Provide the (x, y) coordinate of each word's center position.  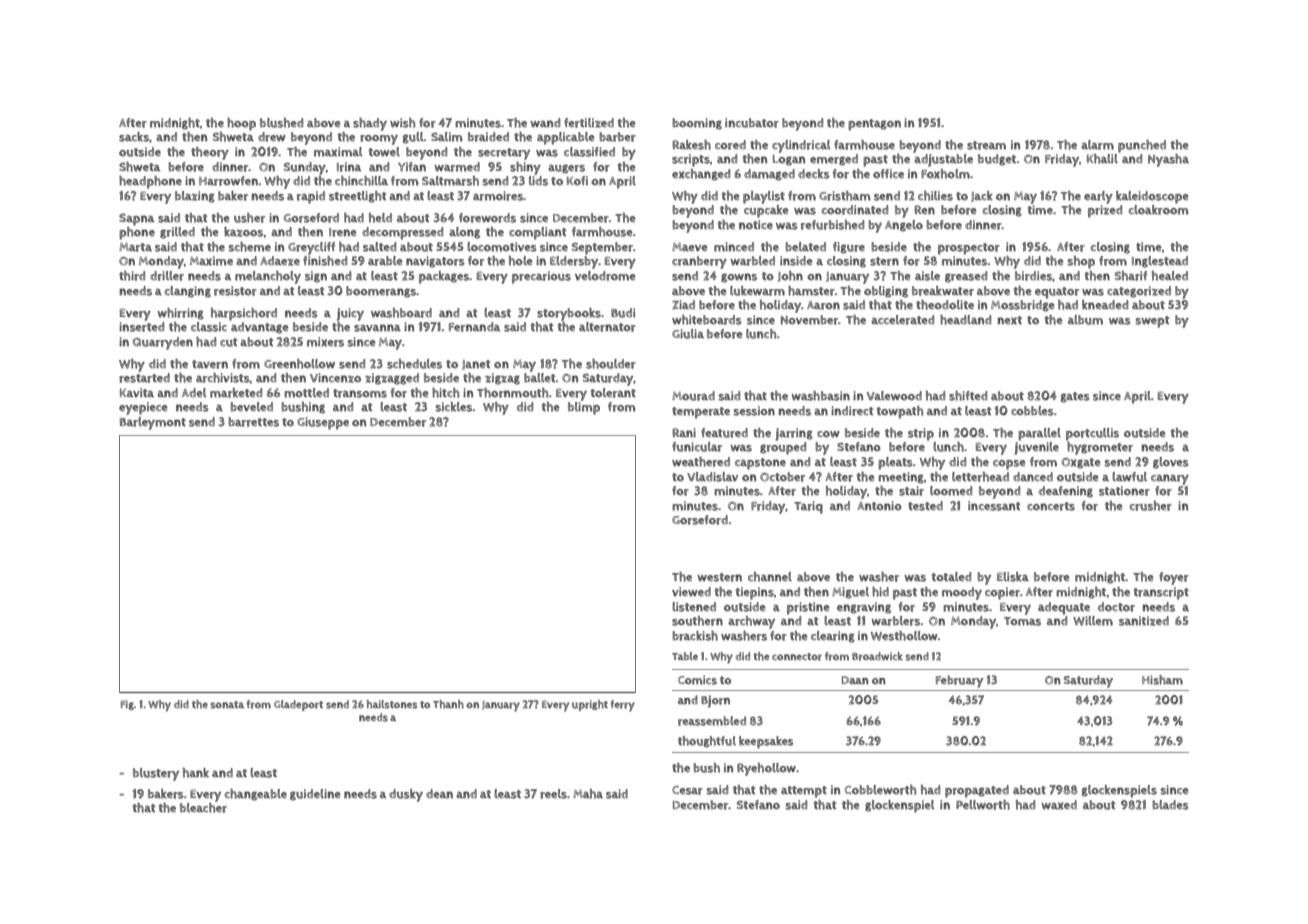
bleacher (203, 808)
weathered (701, 462)
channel (770, 577)
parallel (1039, 434)
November (809, 320)
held (380, 218)
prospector (969, 249)
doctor (1116, 607)
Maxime (211, 261)
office (888, 174)
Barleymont (153, 423)
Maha (588, 794)
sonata (227, 705)
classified (589, 152)
